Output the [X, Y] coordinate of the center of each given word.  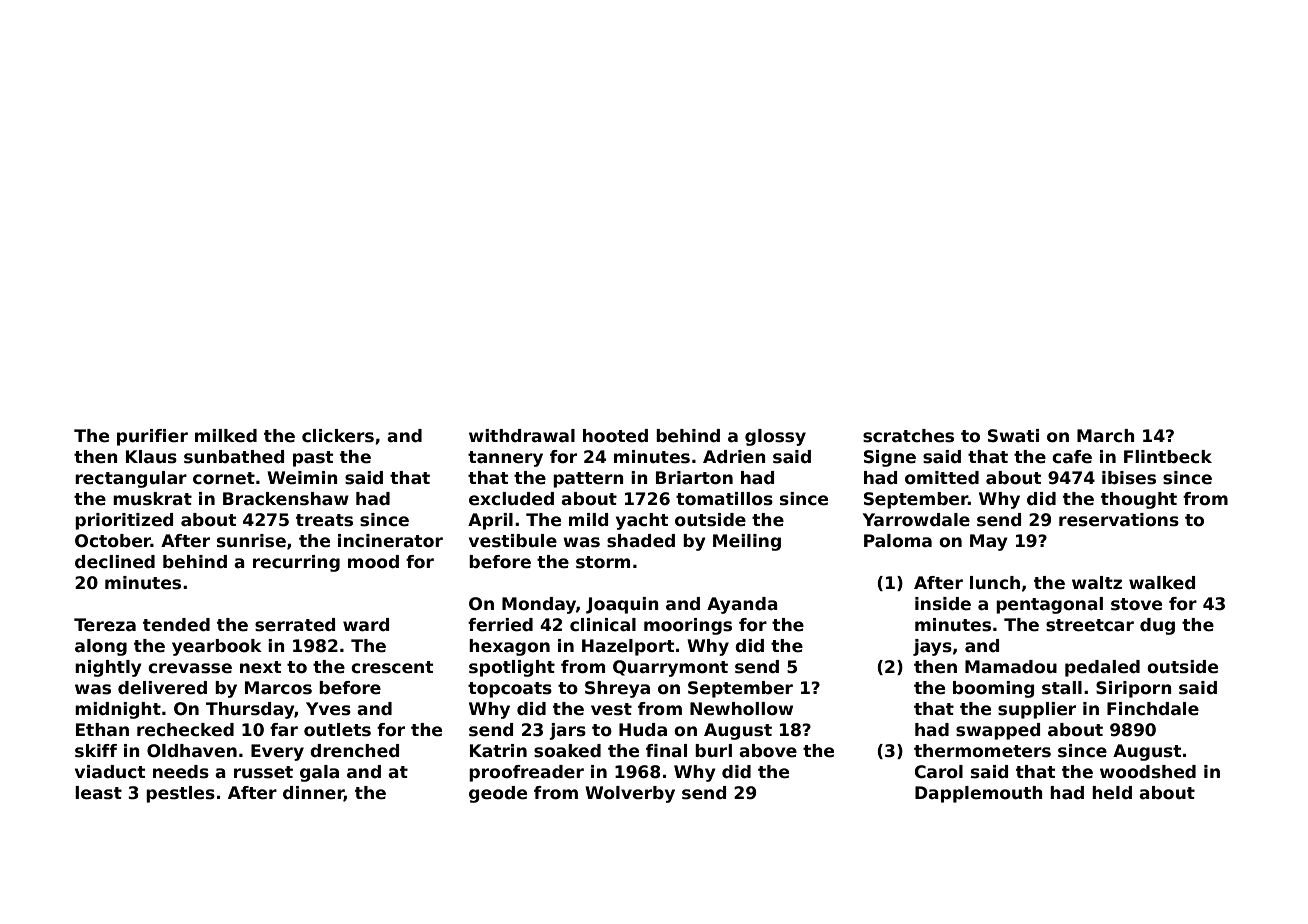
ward [366, 625]
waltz [1097, 583]
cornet [224, 478]
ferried [500, 625]
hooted [615, 436]
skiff [96, 751]
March [1106, 436]
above [768, 751]
